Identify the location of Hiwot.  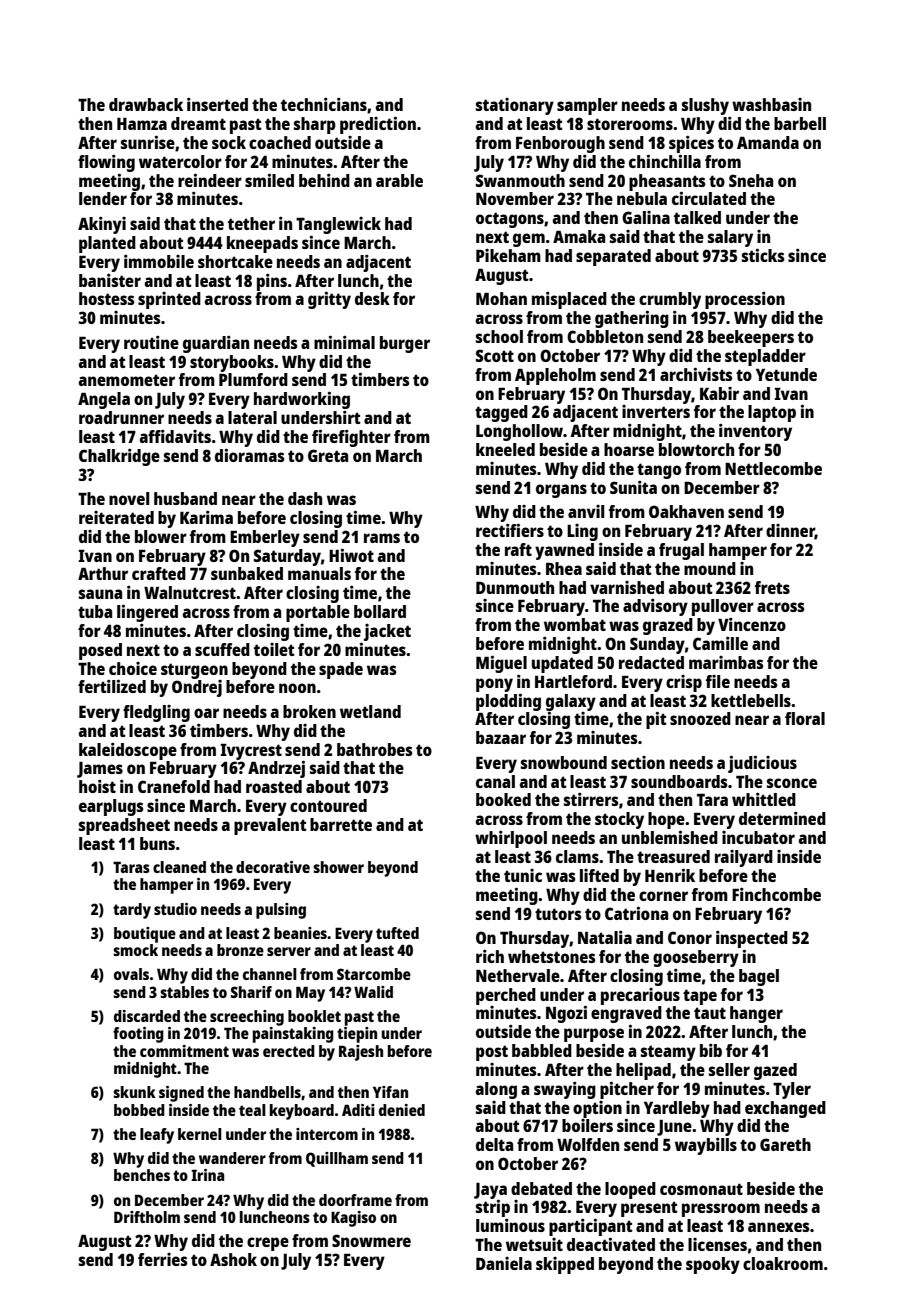
(351, 555).
